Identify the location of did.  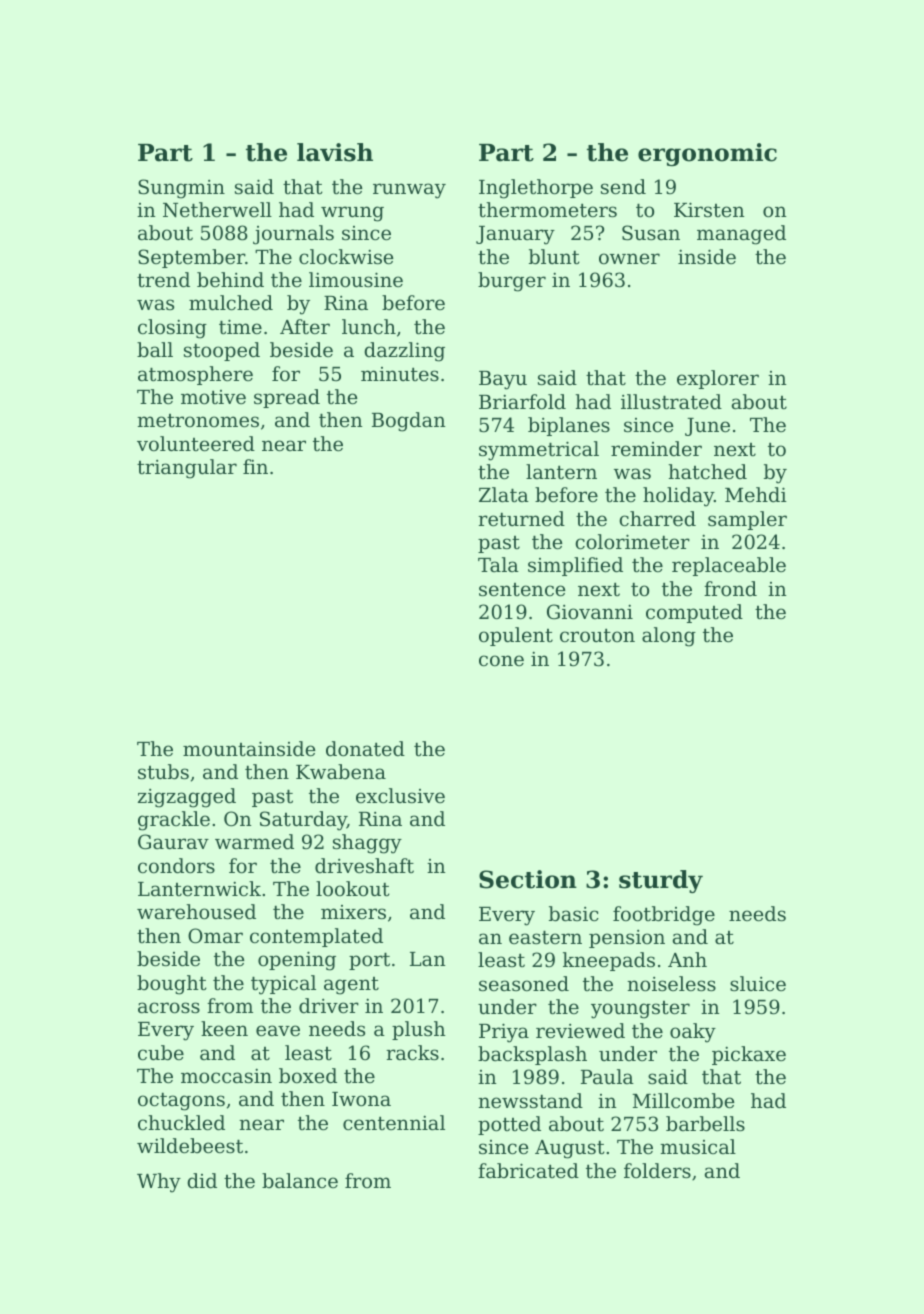
(202, 1180).
